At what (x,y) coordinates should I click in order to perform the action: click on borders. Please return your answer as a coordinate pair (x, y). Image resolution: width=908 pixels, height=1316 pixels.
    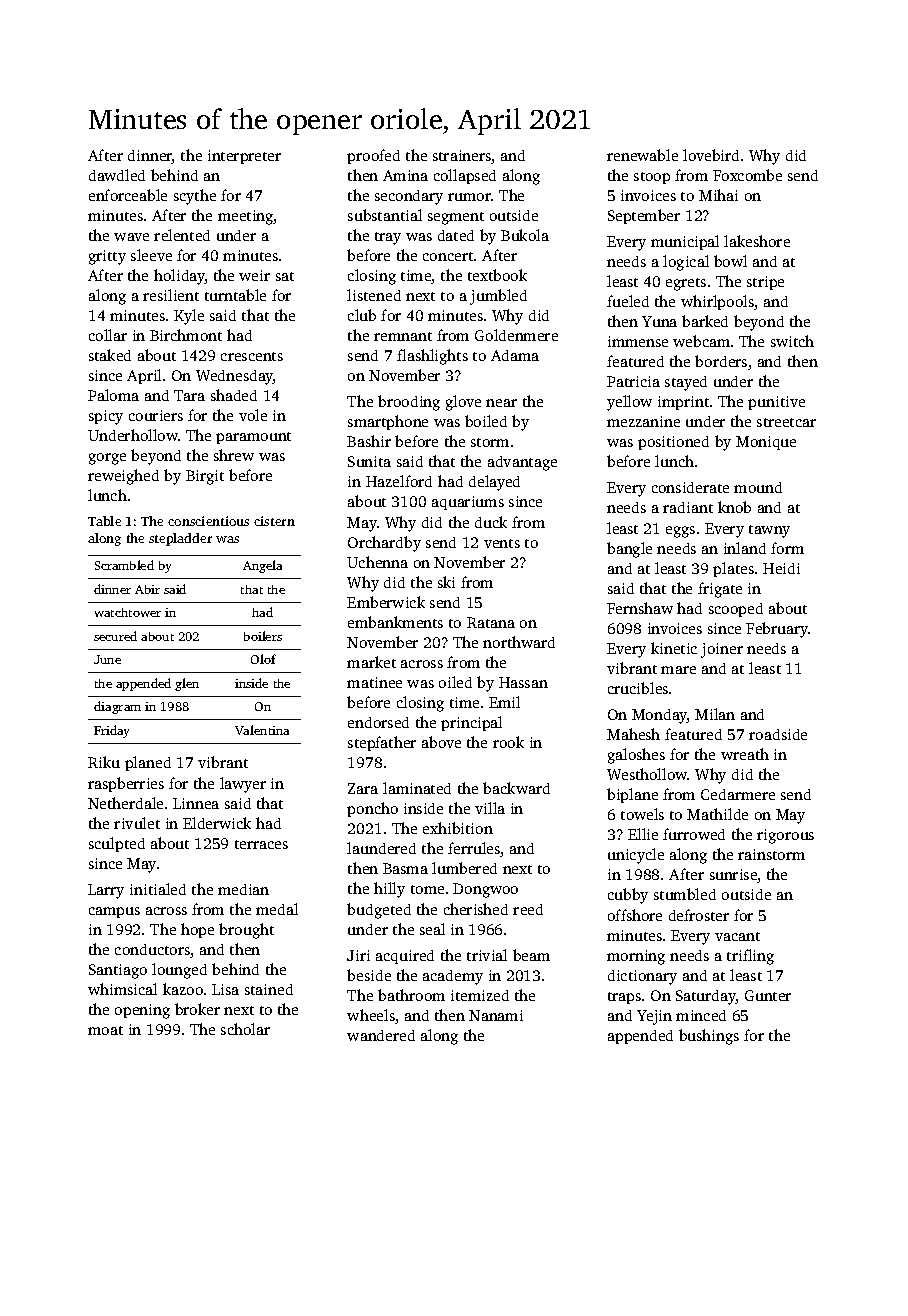
    Looking at the image, I should click on (721, 361).
